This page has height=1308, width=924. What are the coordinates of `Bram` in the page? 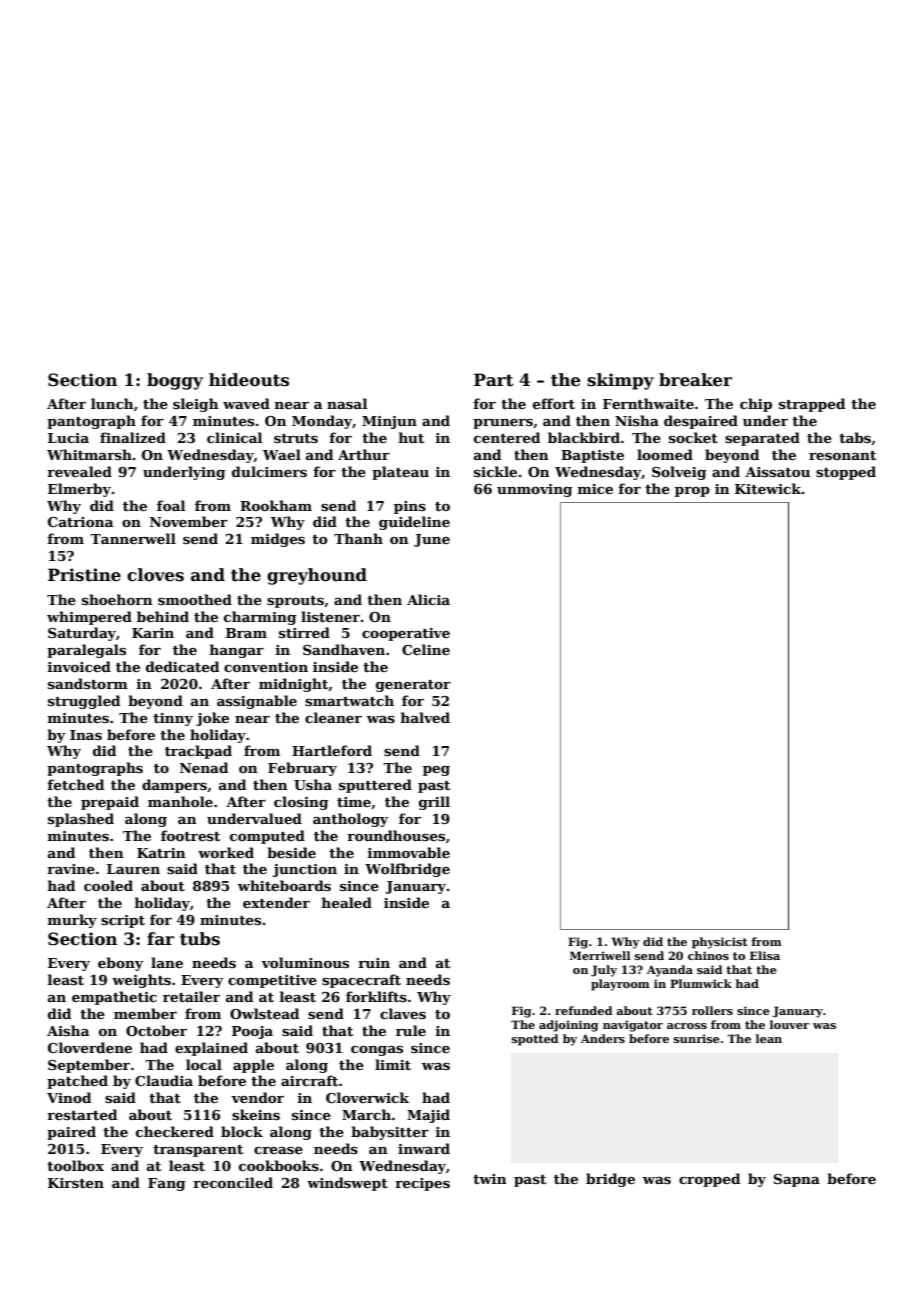 It's located at (246, 633).
